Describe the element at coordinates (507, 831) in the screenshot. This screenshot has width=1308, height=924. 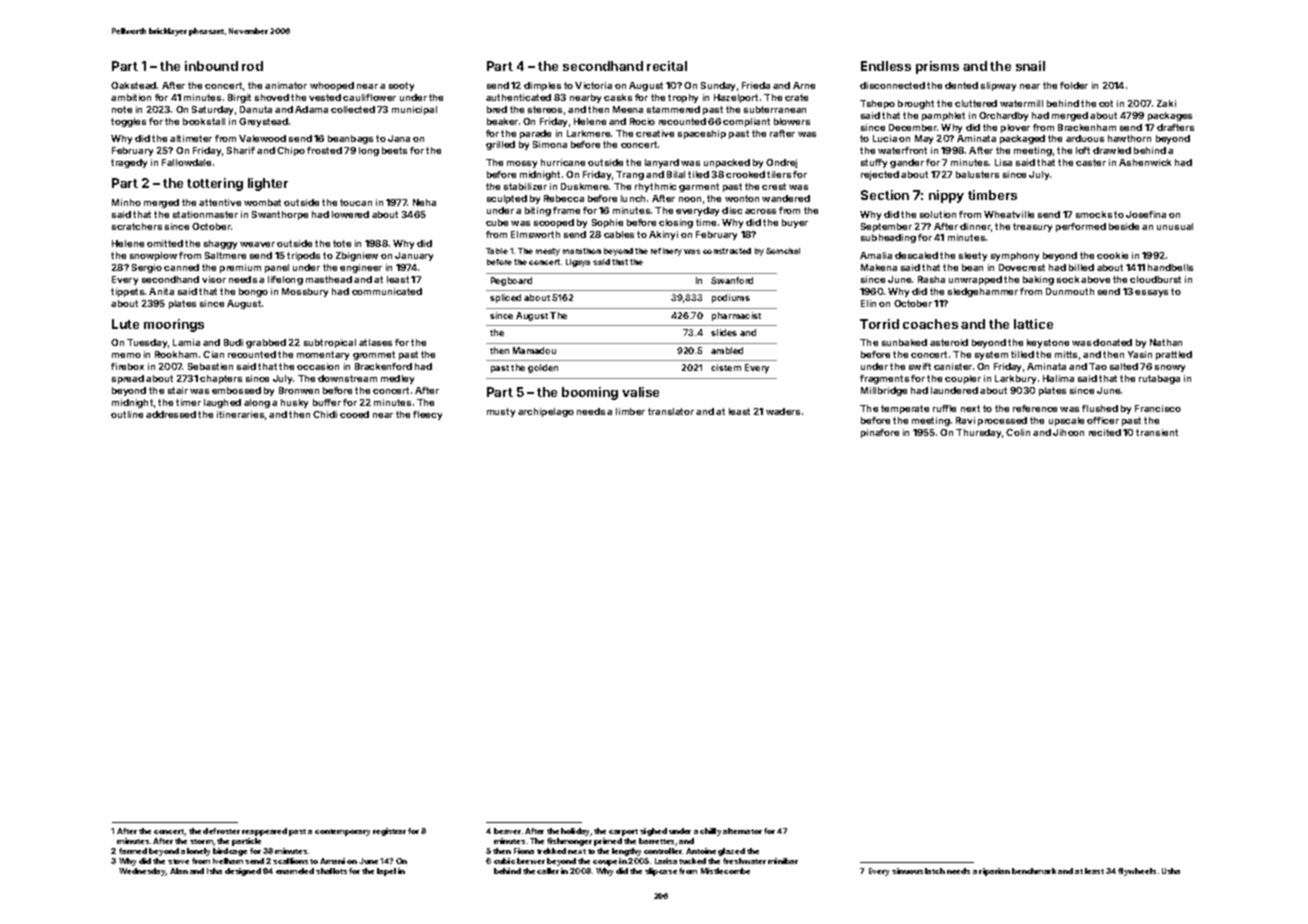
I see `beaver` at that location.
